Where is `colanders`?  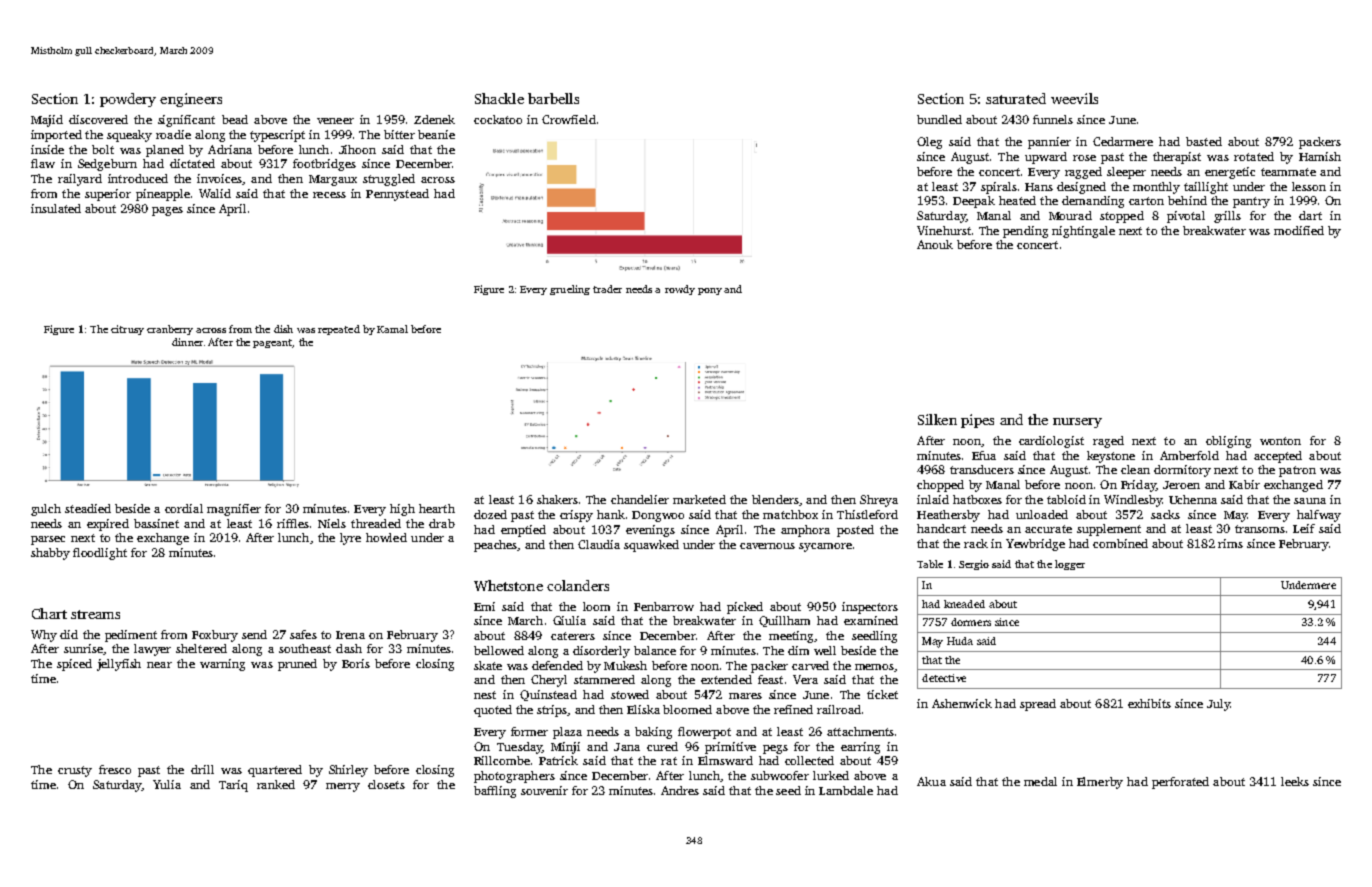
colanders is located at coordinates (578, 585).
